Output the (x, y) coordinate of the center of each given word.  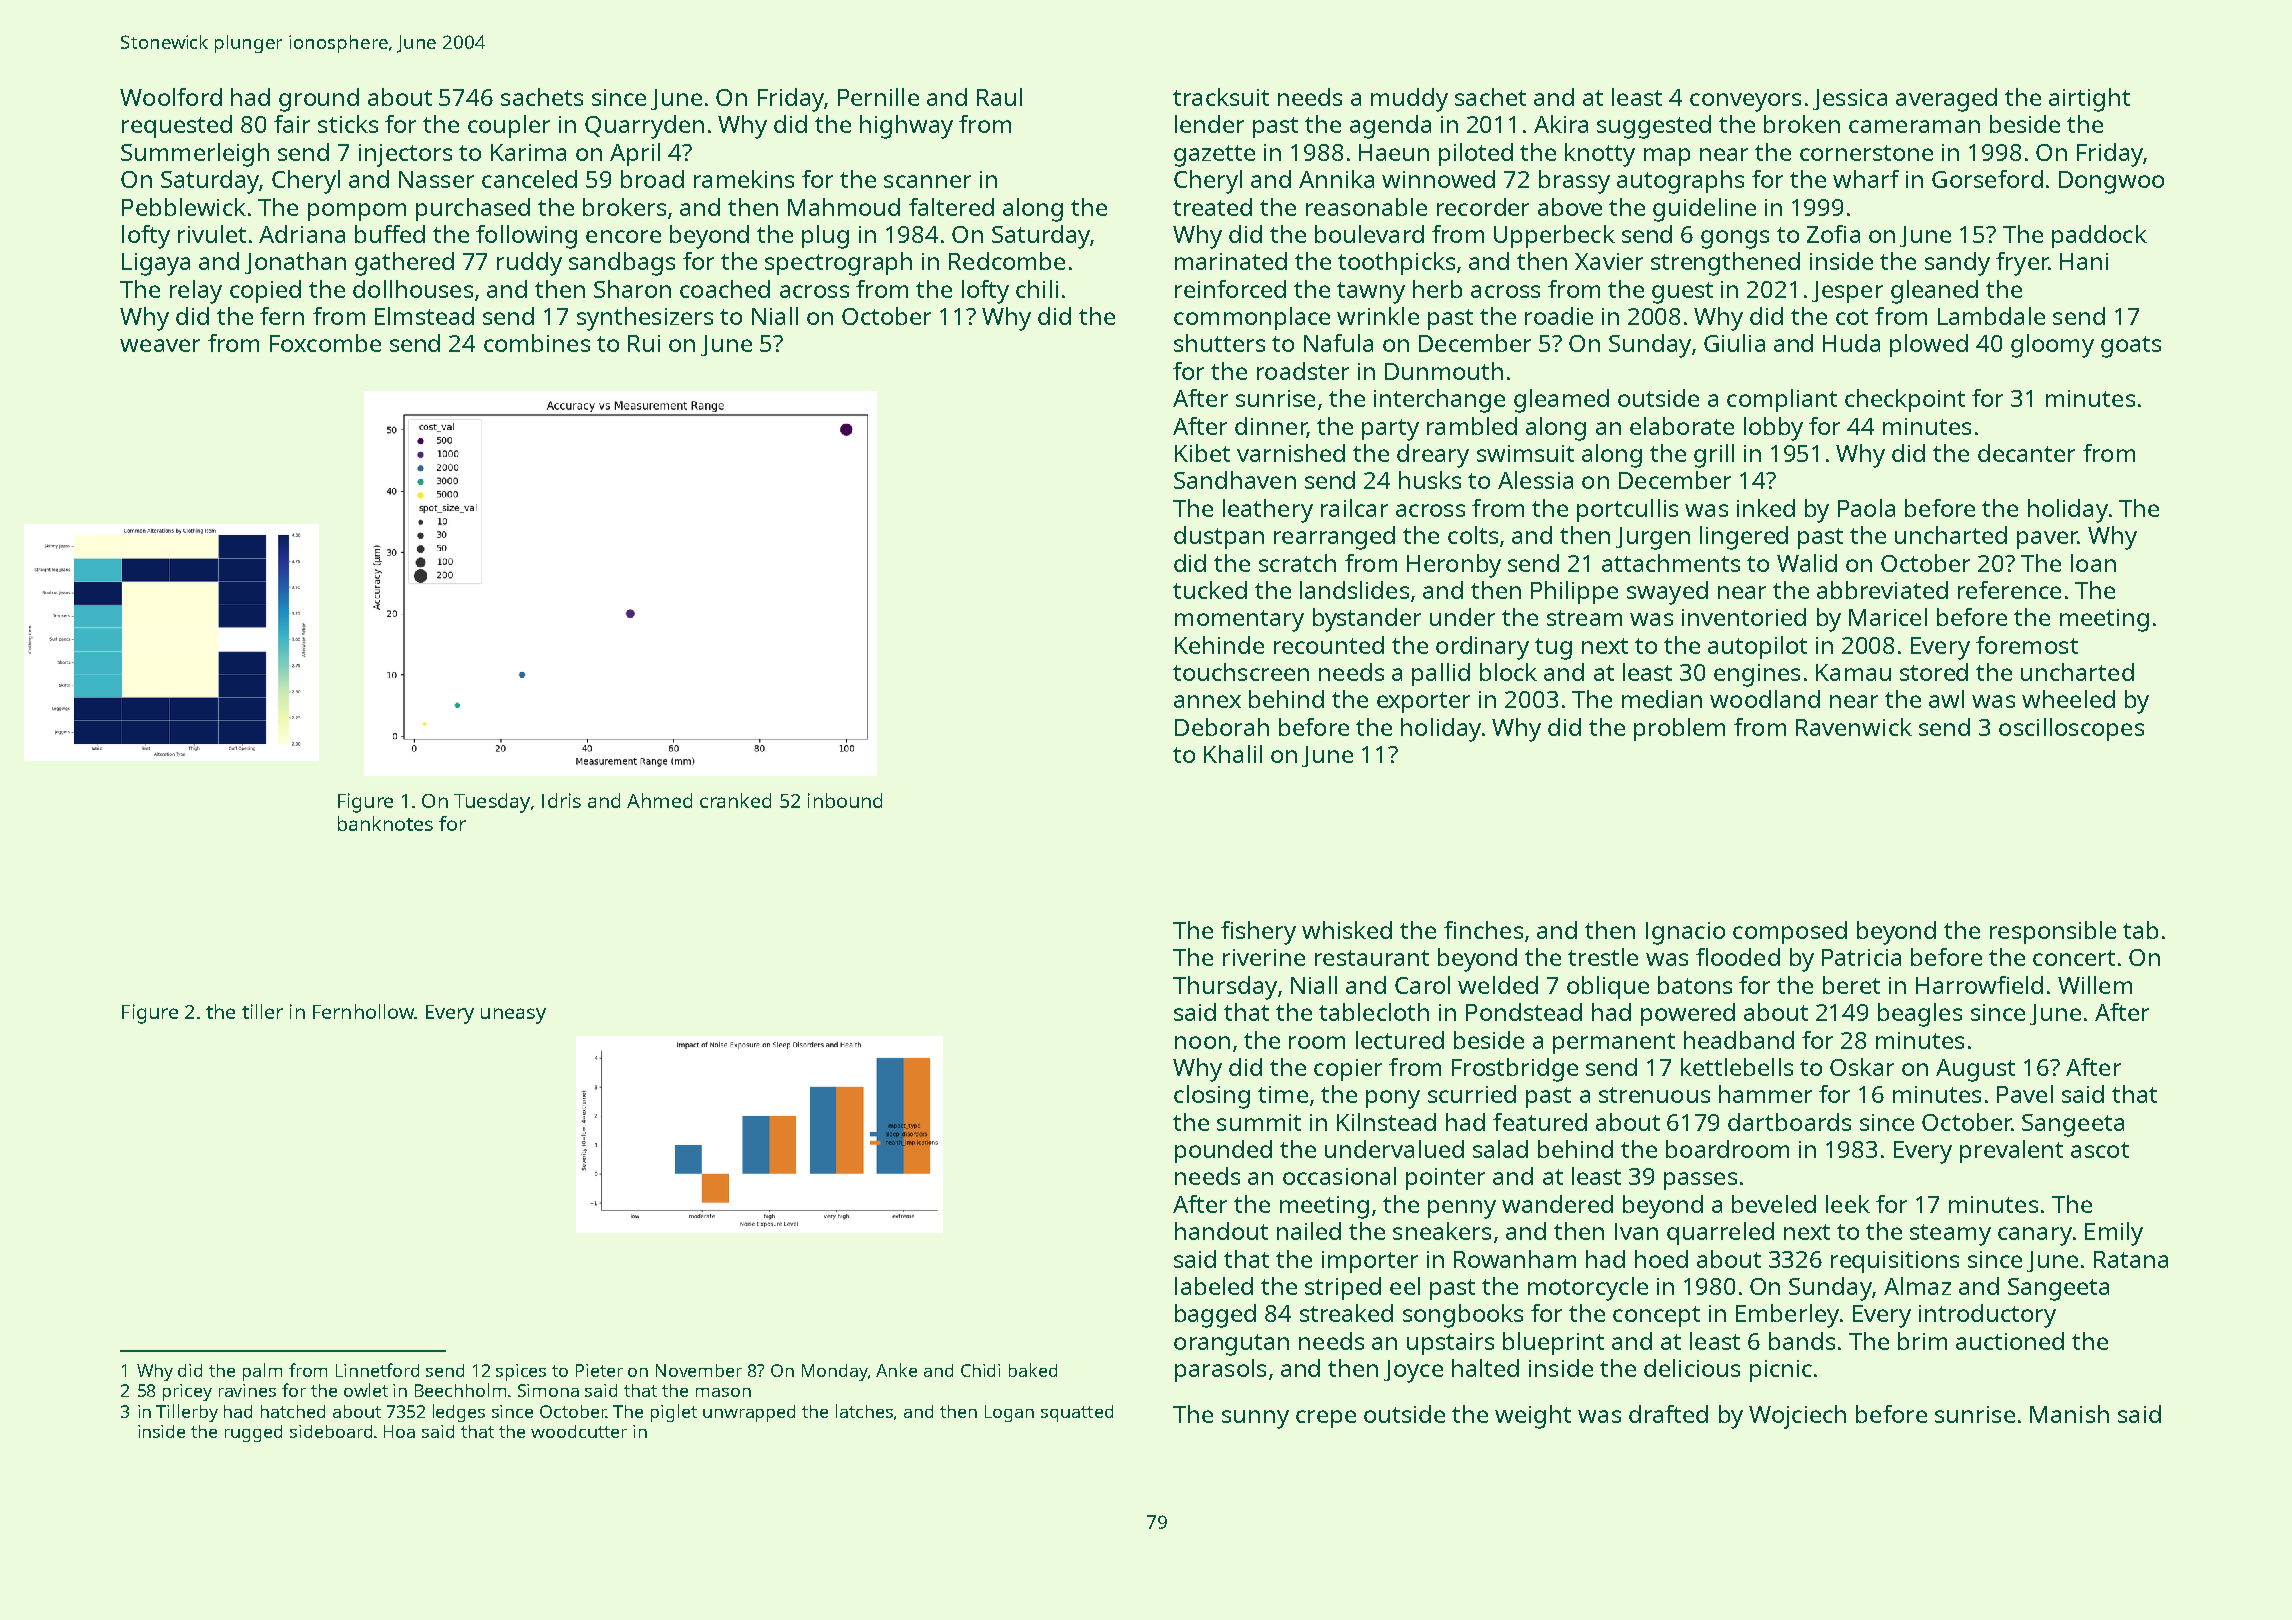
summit (1259, 1122)
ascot (2100, 1150)
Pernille (878, 97)
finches (1483, 930)
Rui (644, 343)
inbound (845, 800)
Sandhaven (1235, 480)
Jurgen (1653, 538)
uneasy (513, 1016)
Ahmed (659, 800)
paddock (2099, 236)
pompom (357, 212)
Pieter (599, 1370)
